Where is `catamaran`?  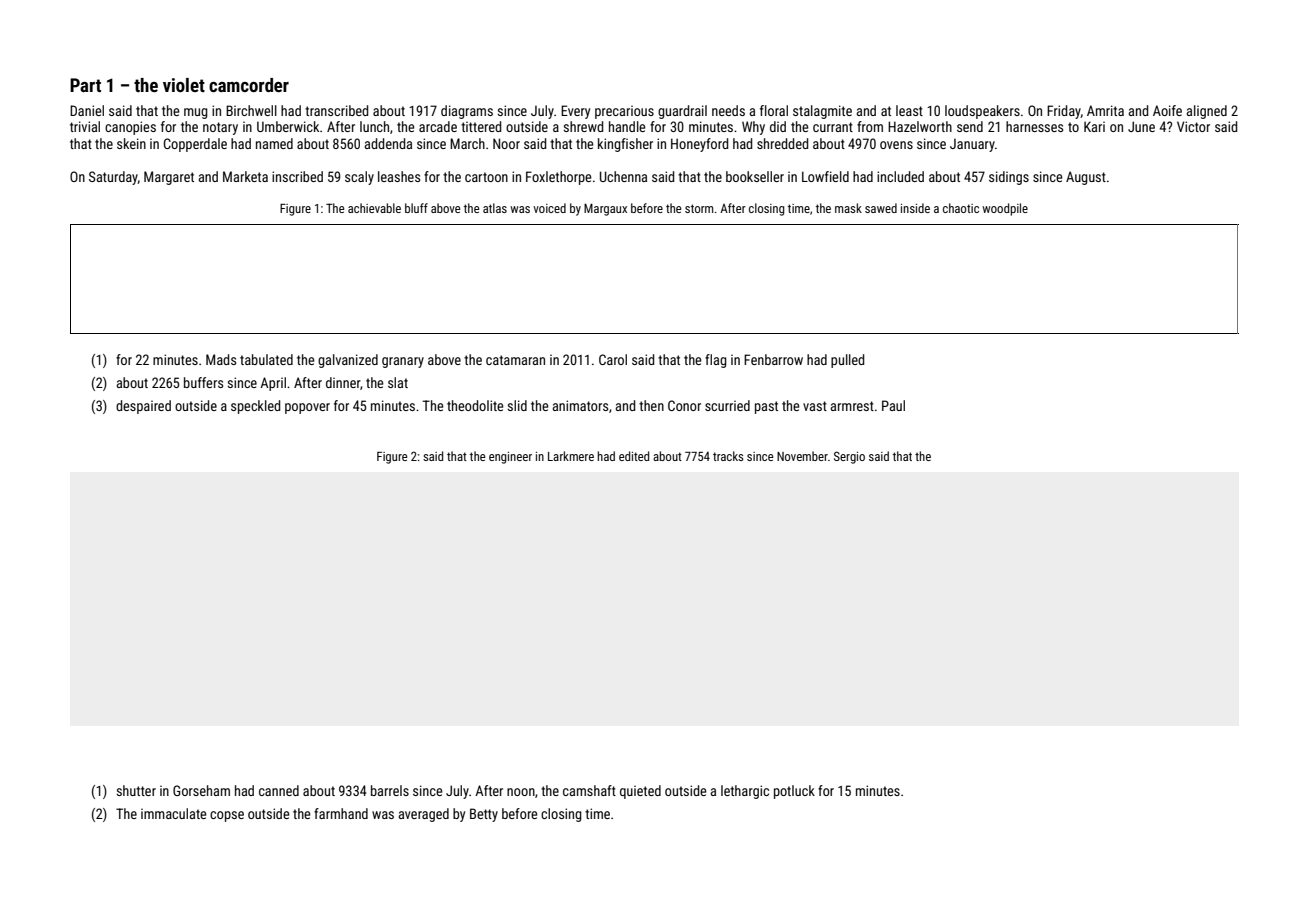
catamaran is located at coordinates (515, 360).
